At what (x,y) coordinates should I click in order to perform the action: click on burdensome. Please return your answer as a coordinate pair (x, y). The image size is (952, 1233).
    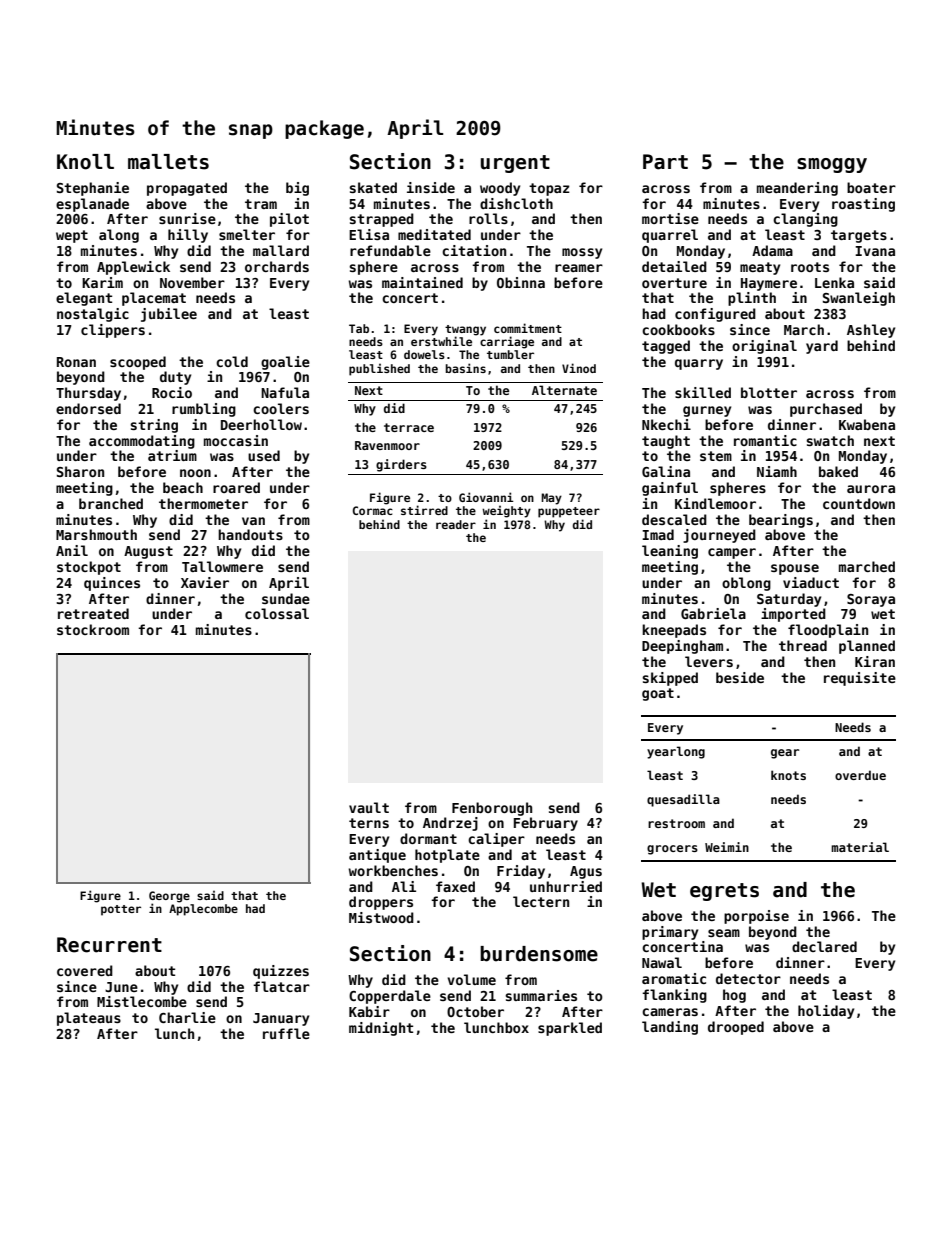
    Looking at the image, I should click on (539, 954).
